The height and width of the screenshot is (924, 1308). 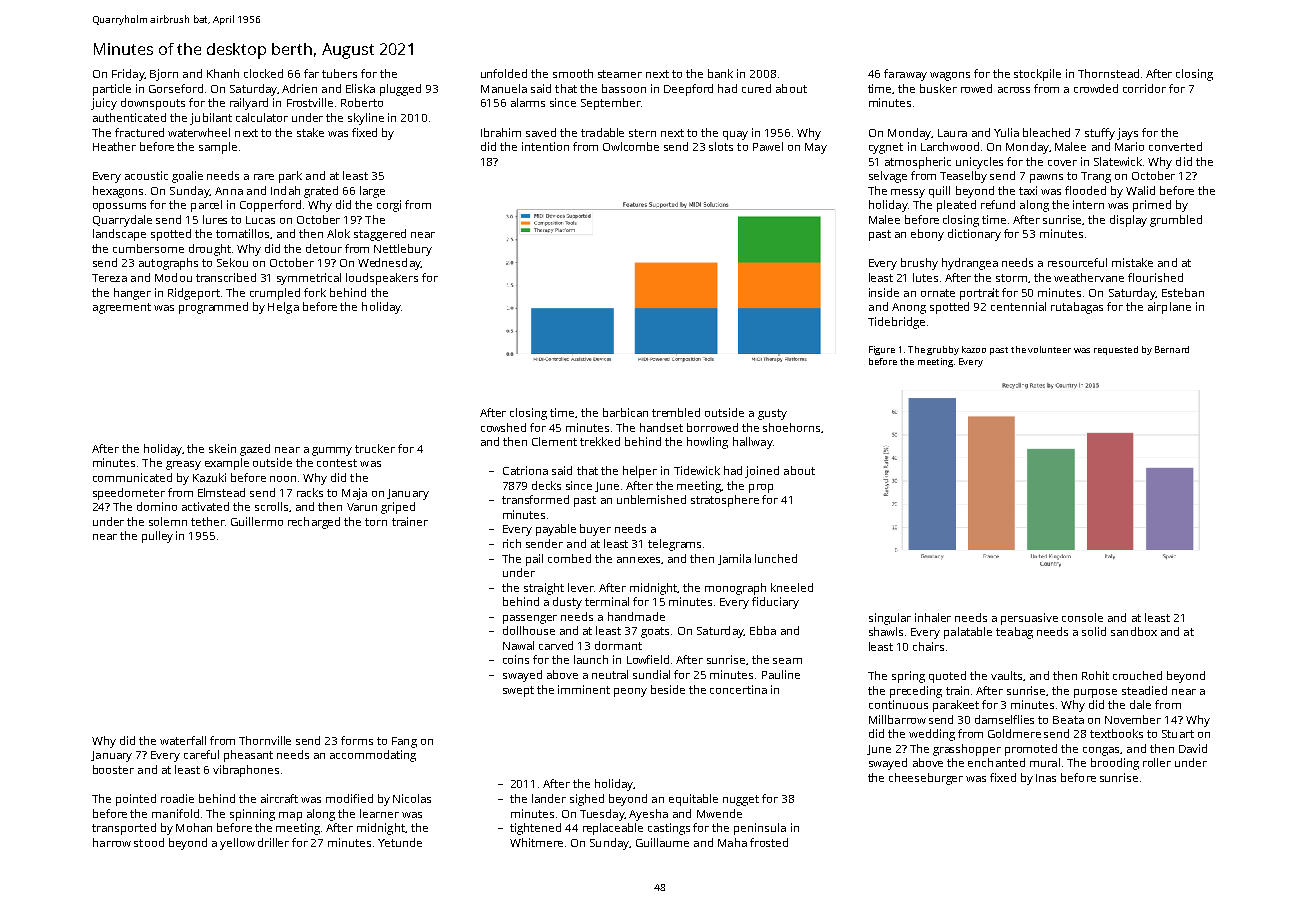 What do you see at coordinates (1116, 350) in the screenshot?
I see `requested` at bounding box center [1116, 350].
